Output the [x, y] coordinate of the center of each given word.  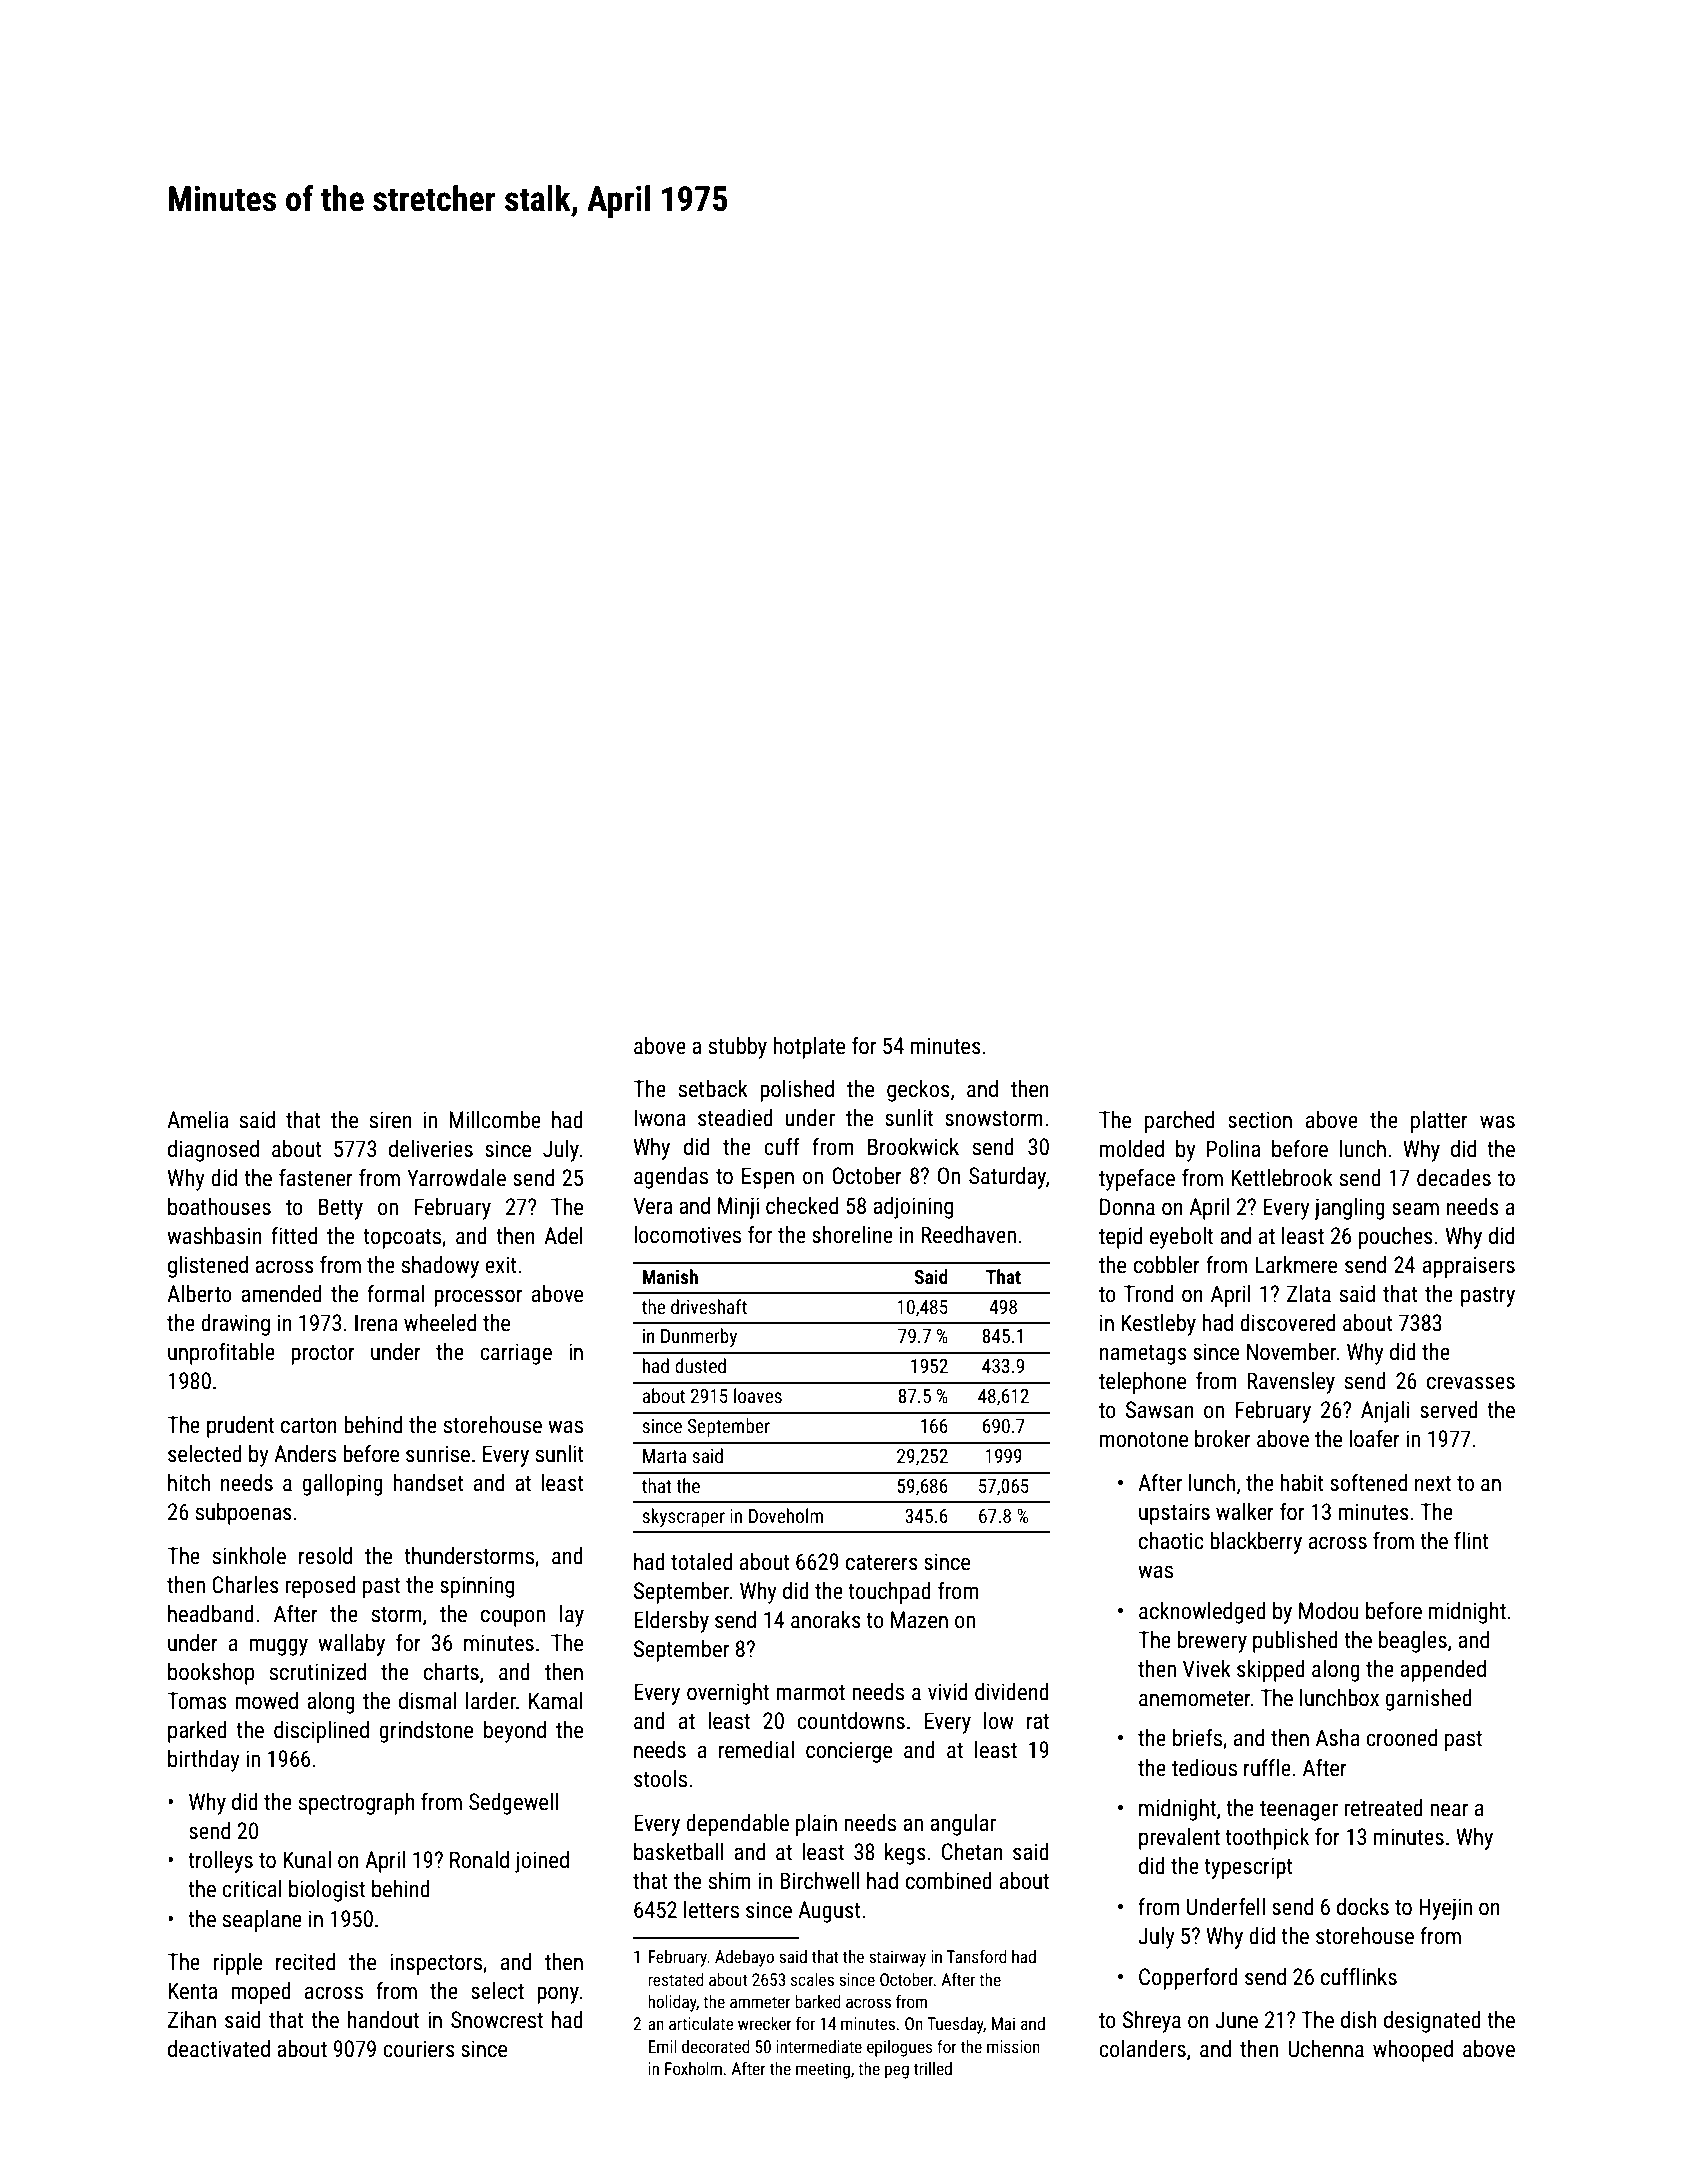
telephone [1142, 1383]
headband [211, 1614]
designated [1432, 2022]
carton [309, 1426]
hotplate [809, 1048]
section [1260, 1120]
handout [383, 2020]
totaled [701, 1562]
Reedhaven [968, 1235]
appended [1443, 1671]
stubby [738, 1048]
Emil [662, 2046]
